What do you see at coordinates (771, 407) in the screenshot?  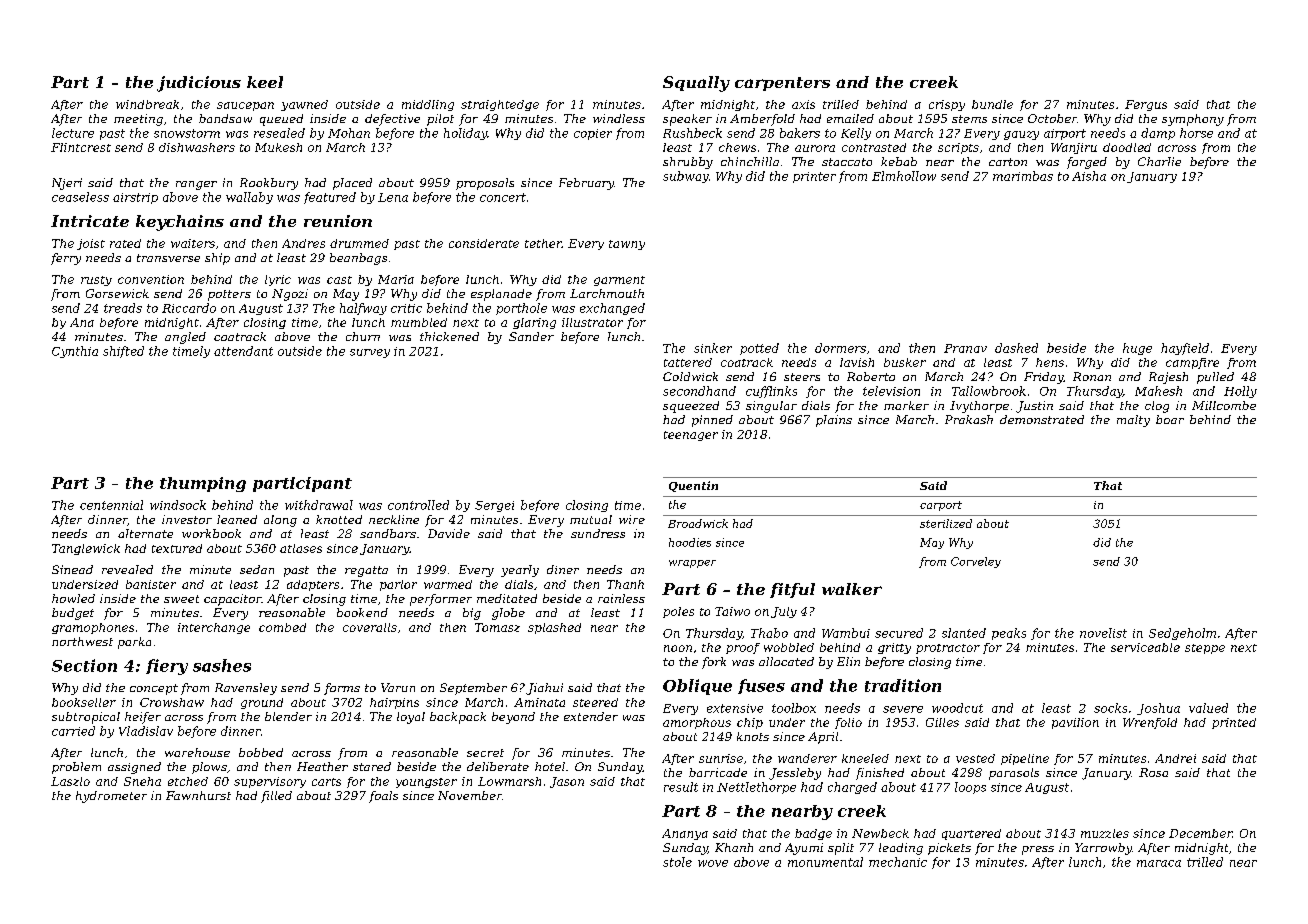 I see `singular` at bounding box center [771, 407].
